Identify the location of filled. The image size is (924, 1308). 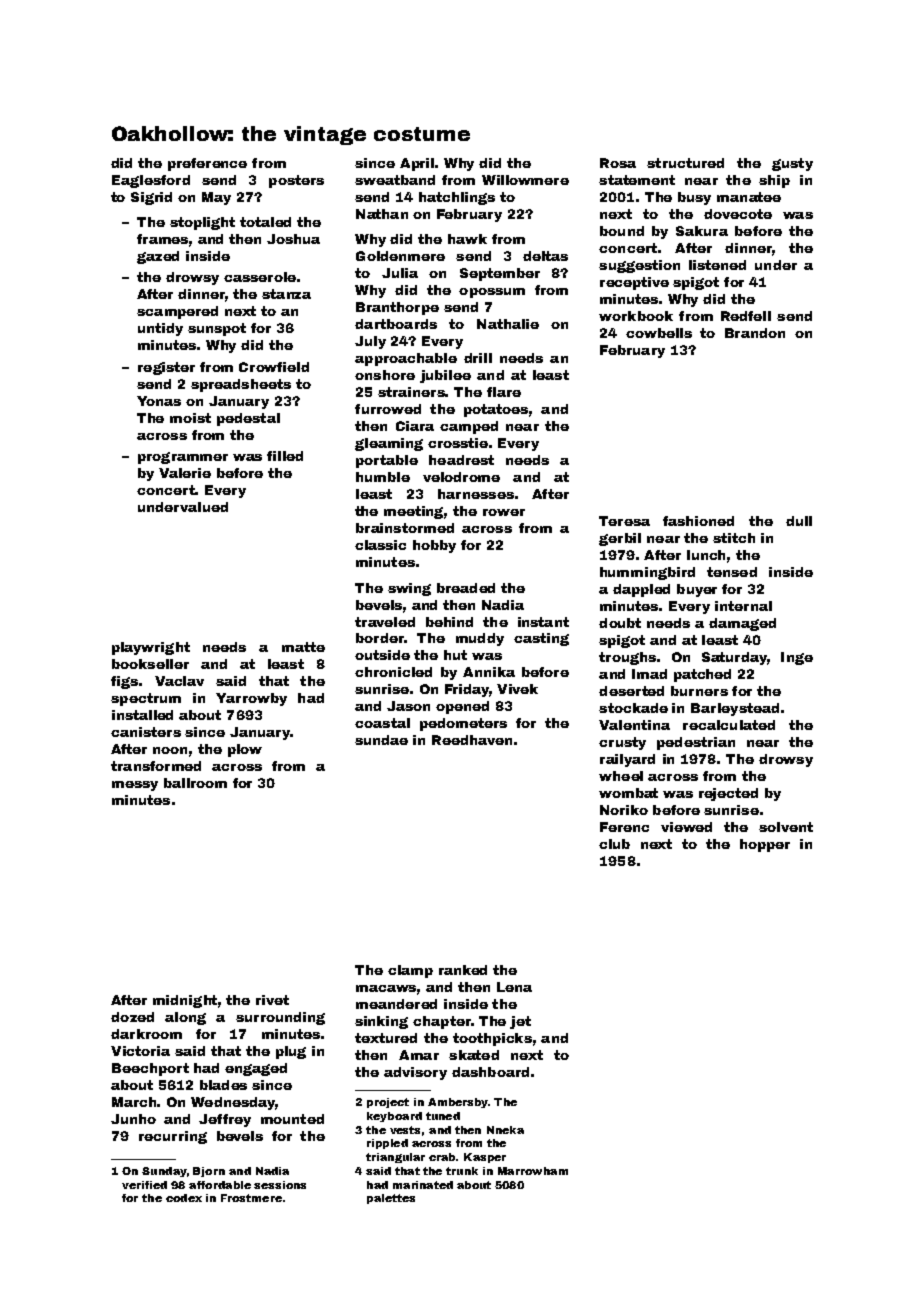
(285, 456).
